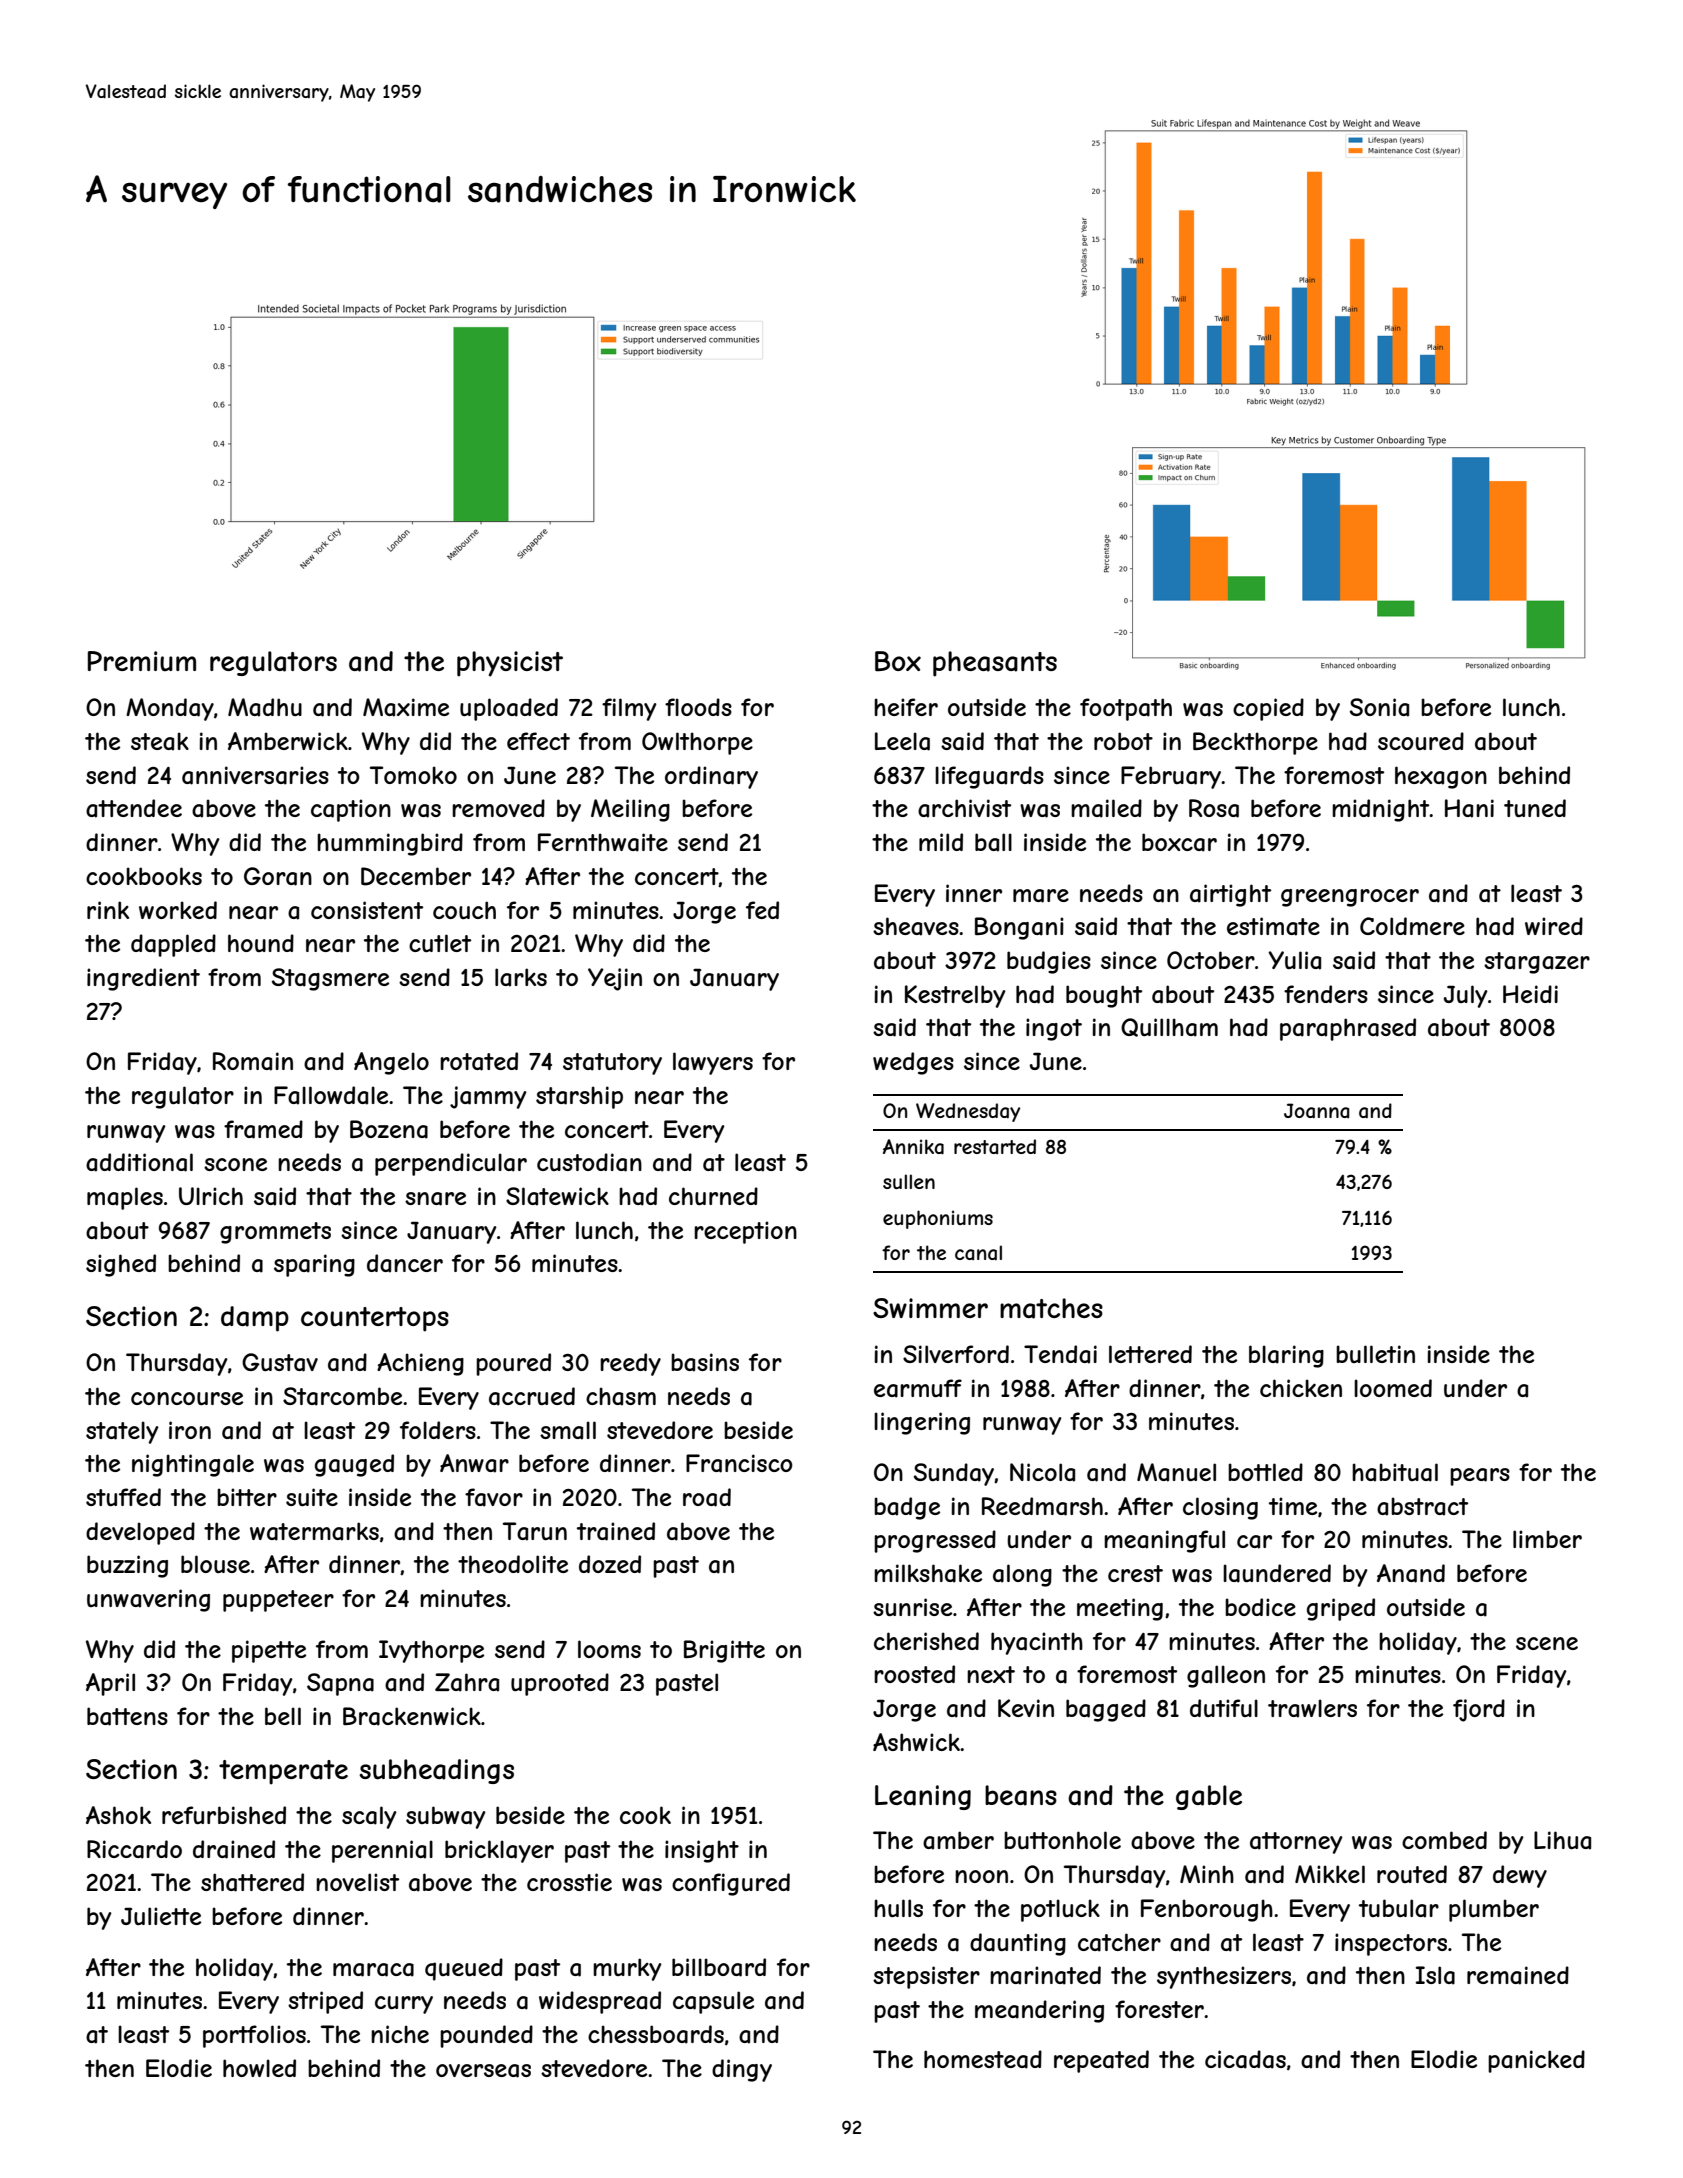 Image resolution: width=1683 pixels, height=2178 pixels. I want to click on attorney, so click(1296, 1843).
